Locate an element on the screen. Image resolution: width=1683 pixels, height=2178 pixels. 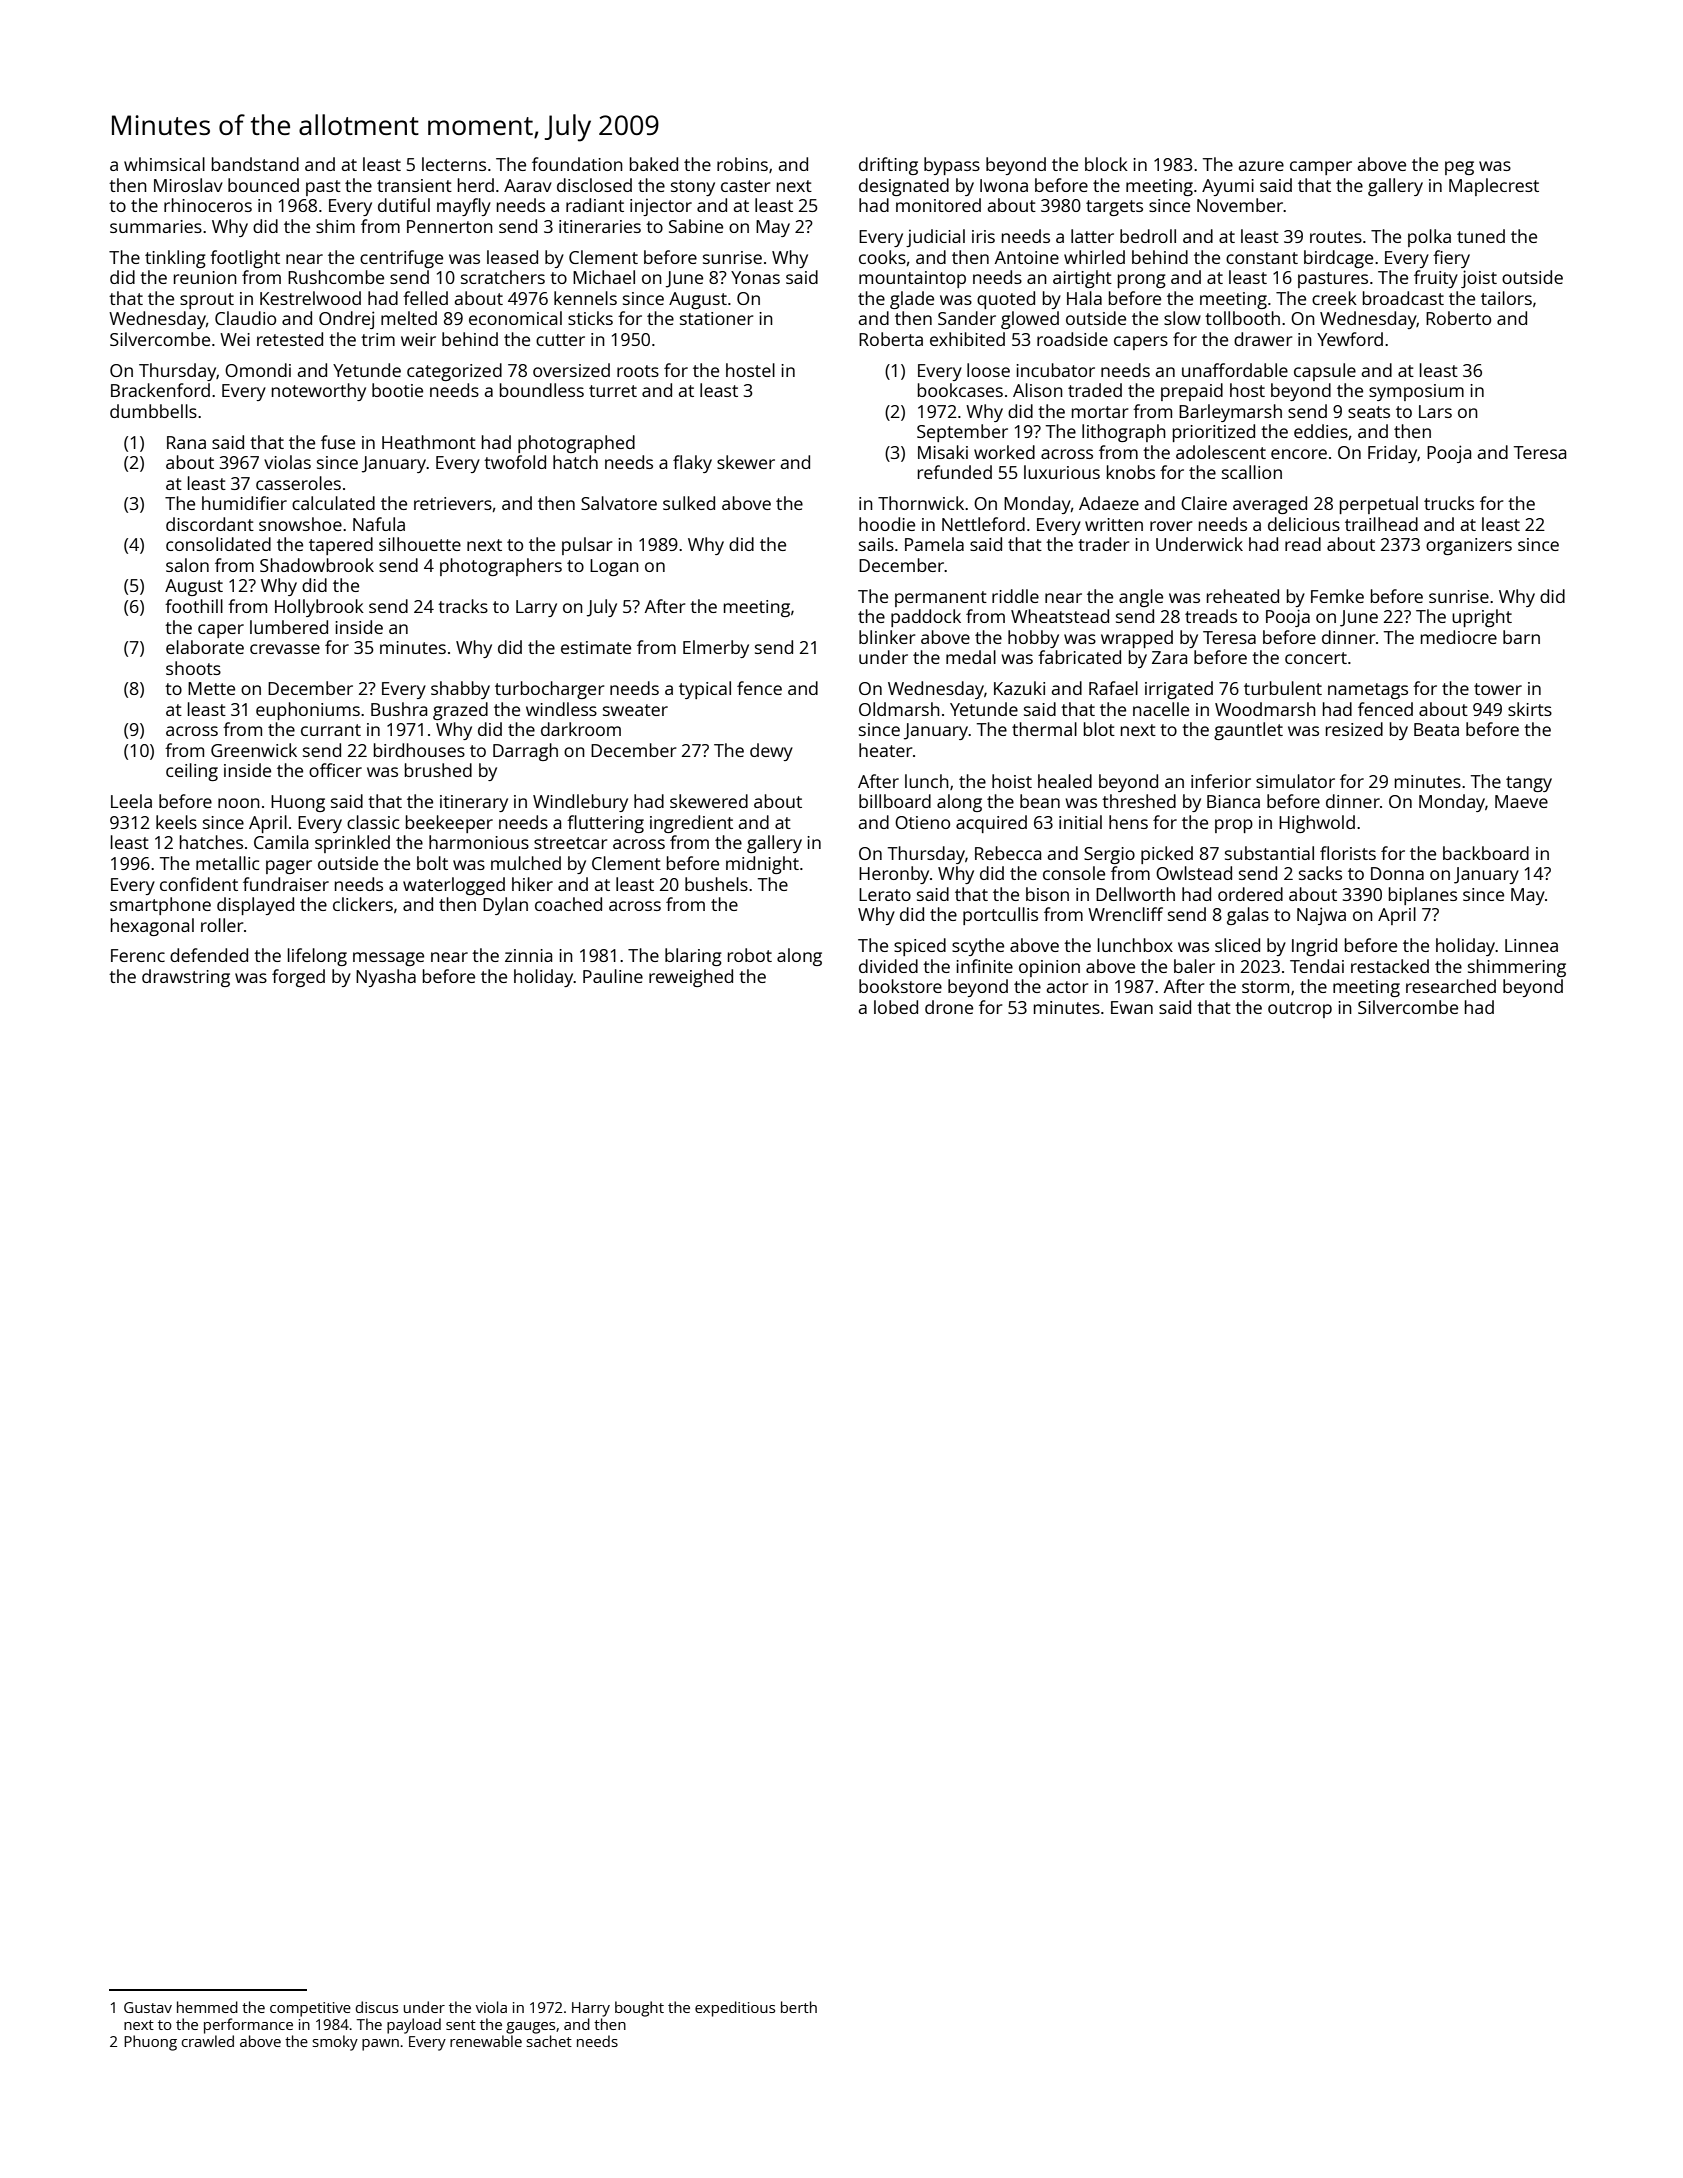
threshed is located at coordinates (1139, 801).
